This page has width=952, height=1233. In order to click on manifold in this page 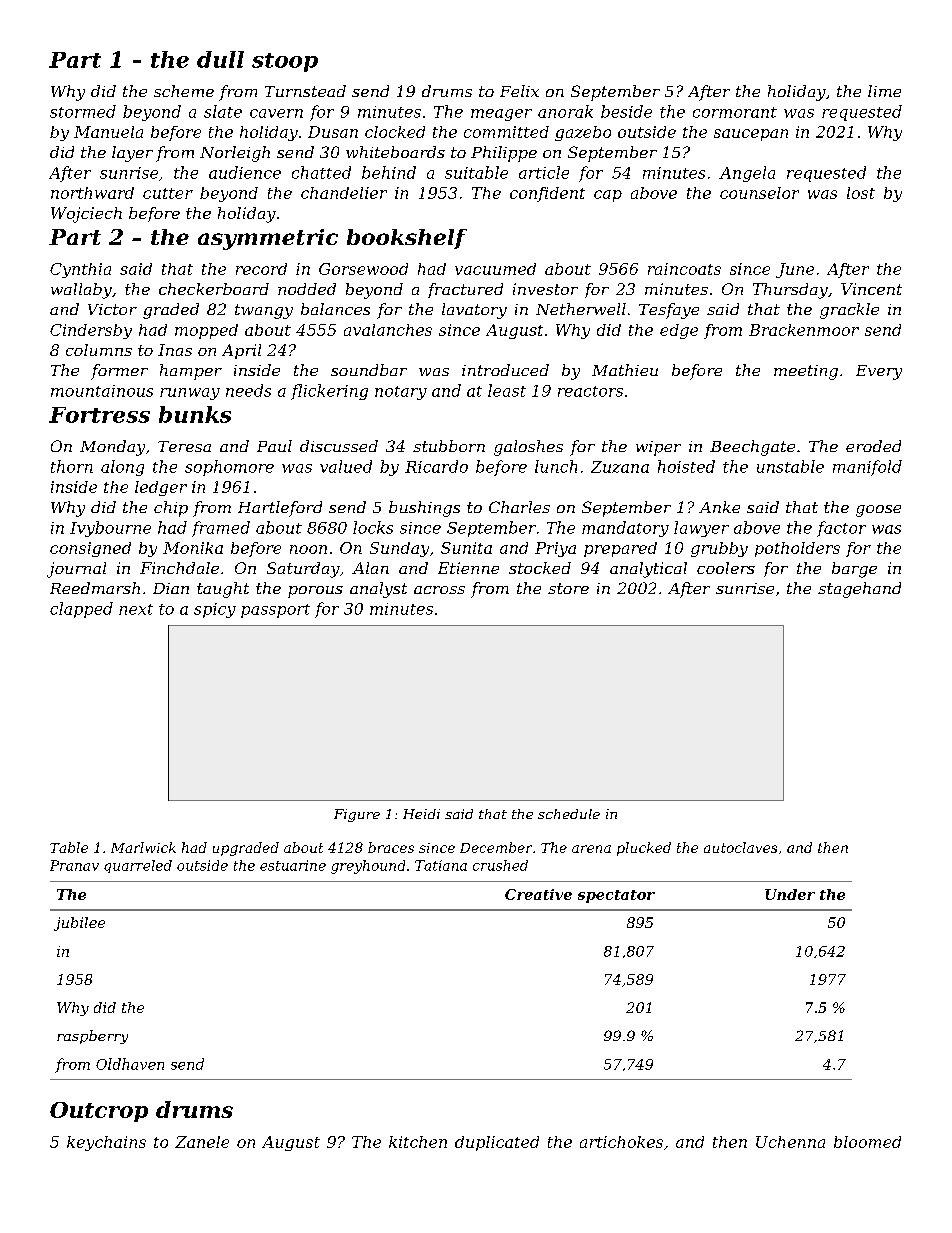, I will do `click(867, 468)`.
